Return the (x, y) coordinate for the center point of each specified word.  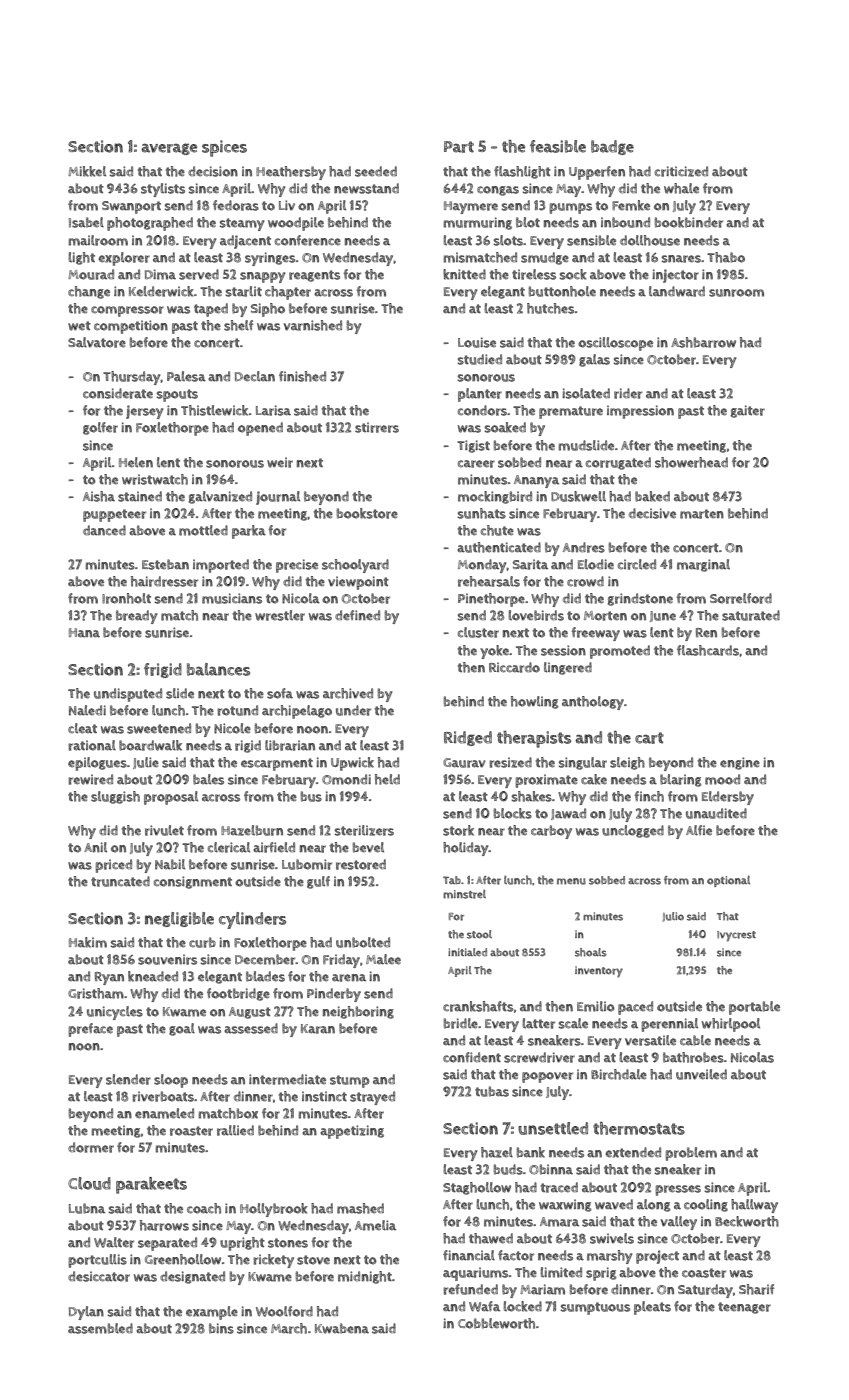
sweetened (159, 728)
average (169, 149)
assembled (100, 1328)
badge (612, 147)
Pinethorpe (491, 600)
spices (224, 148)
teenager (744, 1308)
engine (740, 763)
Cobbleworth (496, 1323)
